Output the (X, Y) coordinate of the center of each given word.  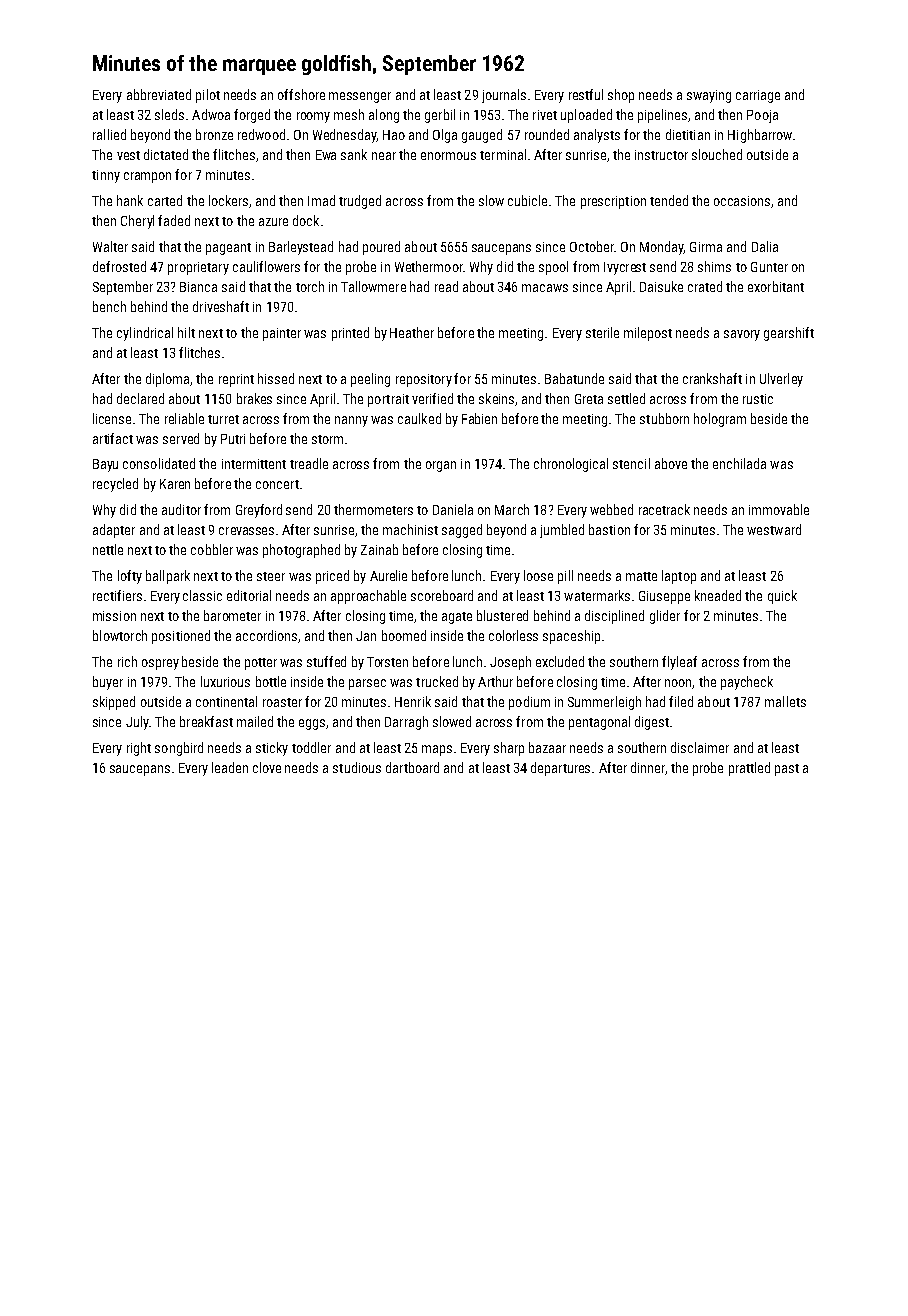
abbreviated (159, 94)
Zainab (379, 549)
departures (560, 769)
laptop (679, 577)
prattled (749, 769)
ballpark (168, 577)
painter (282, 334)
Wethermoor (429, 266)
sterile (602, 332)
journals (504, 96)
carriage (758, 96)
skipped (114, 703)
